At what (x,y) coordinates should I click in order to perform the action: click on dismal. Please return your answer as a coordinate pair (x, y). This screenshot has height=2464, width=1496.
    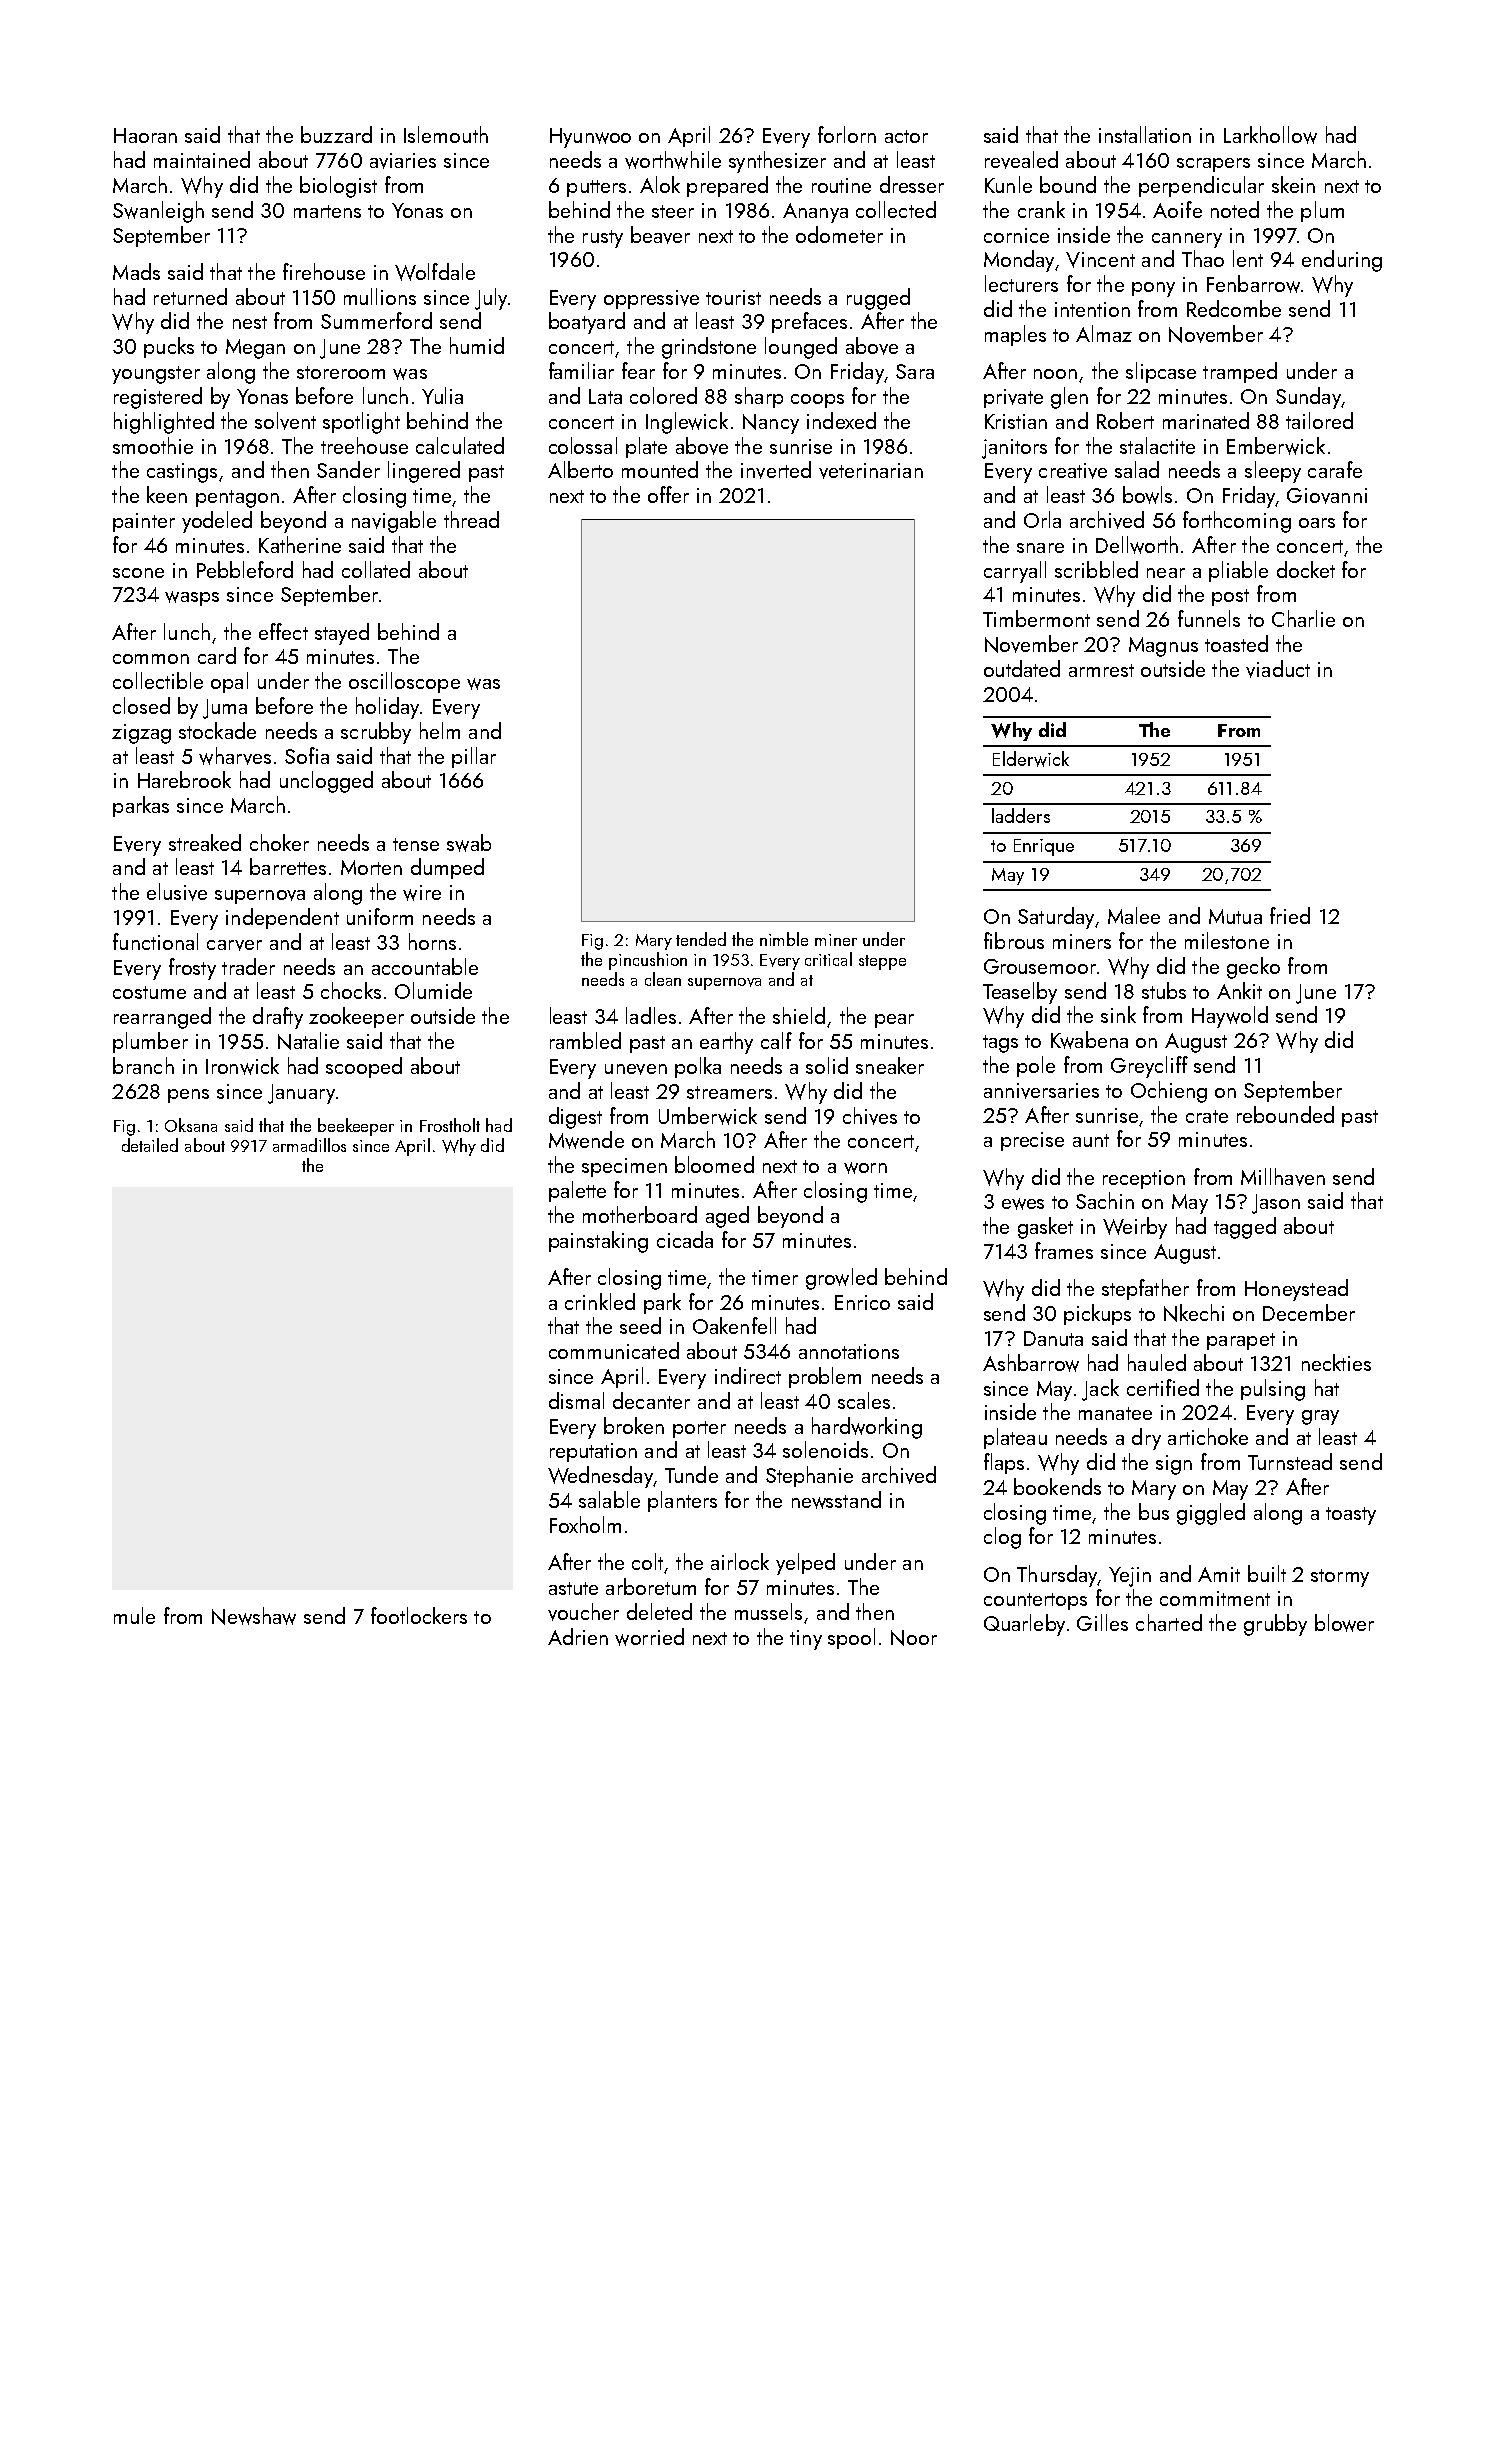
    Looking at the image, I should click on (576, 1400).
